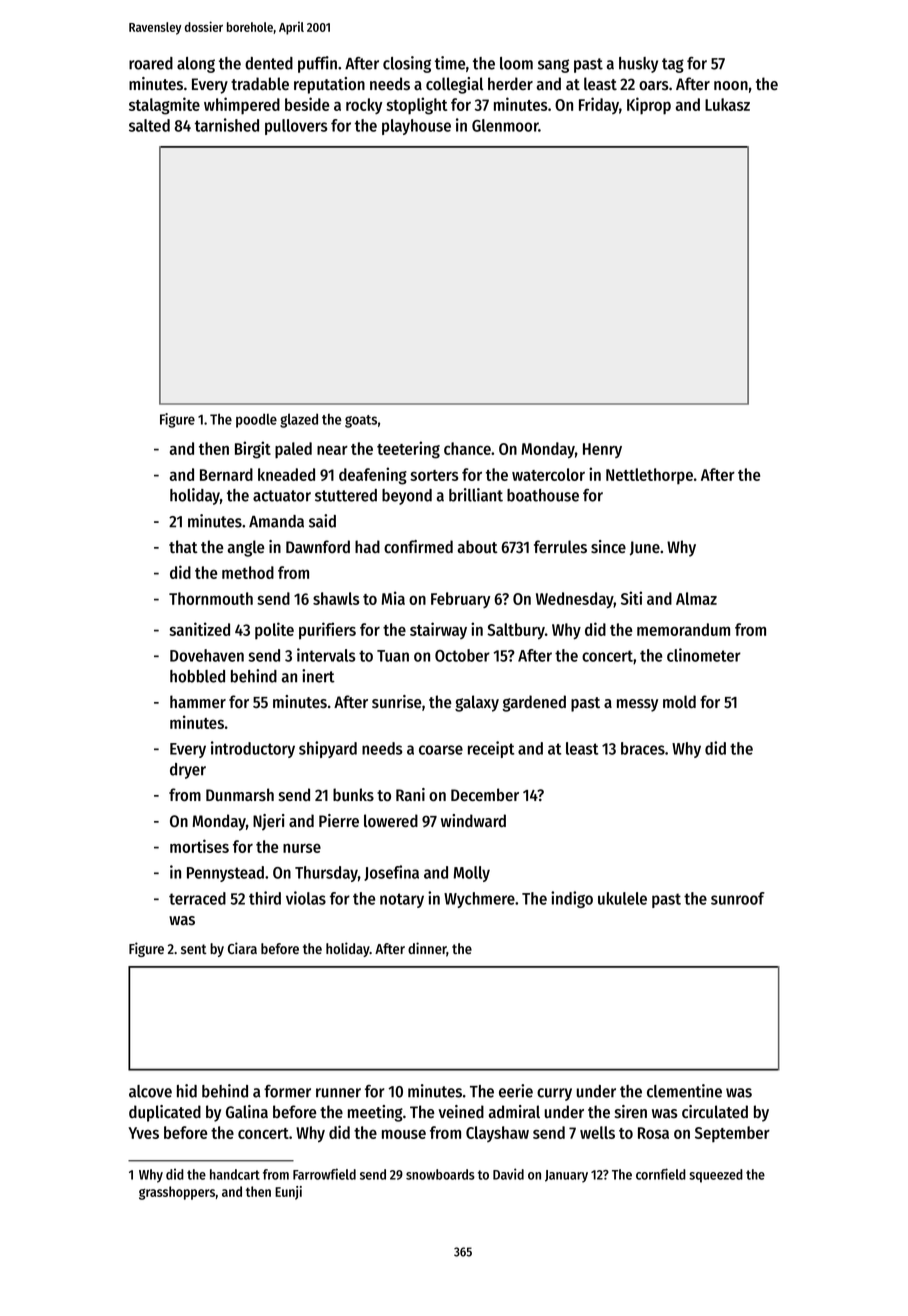 This screenshot has height=1316, width=908. What do you see at coordinates (738, 898) in the screenshot?
I see `sunroof` at bounding box center [738, 898].
